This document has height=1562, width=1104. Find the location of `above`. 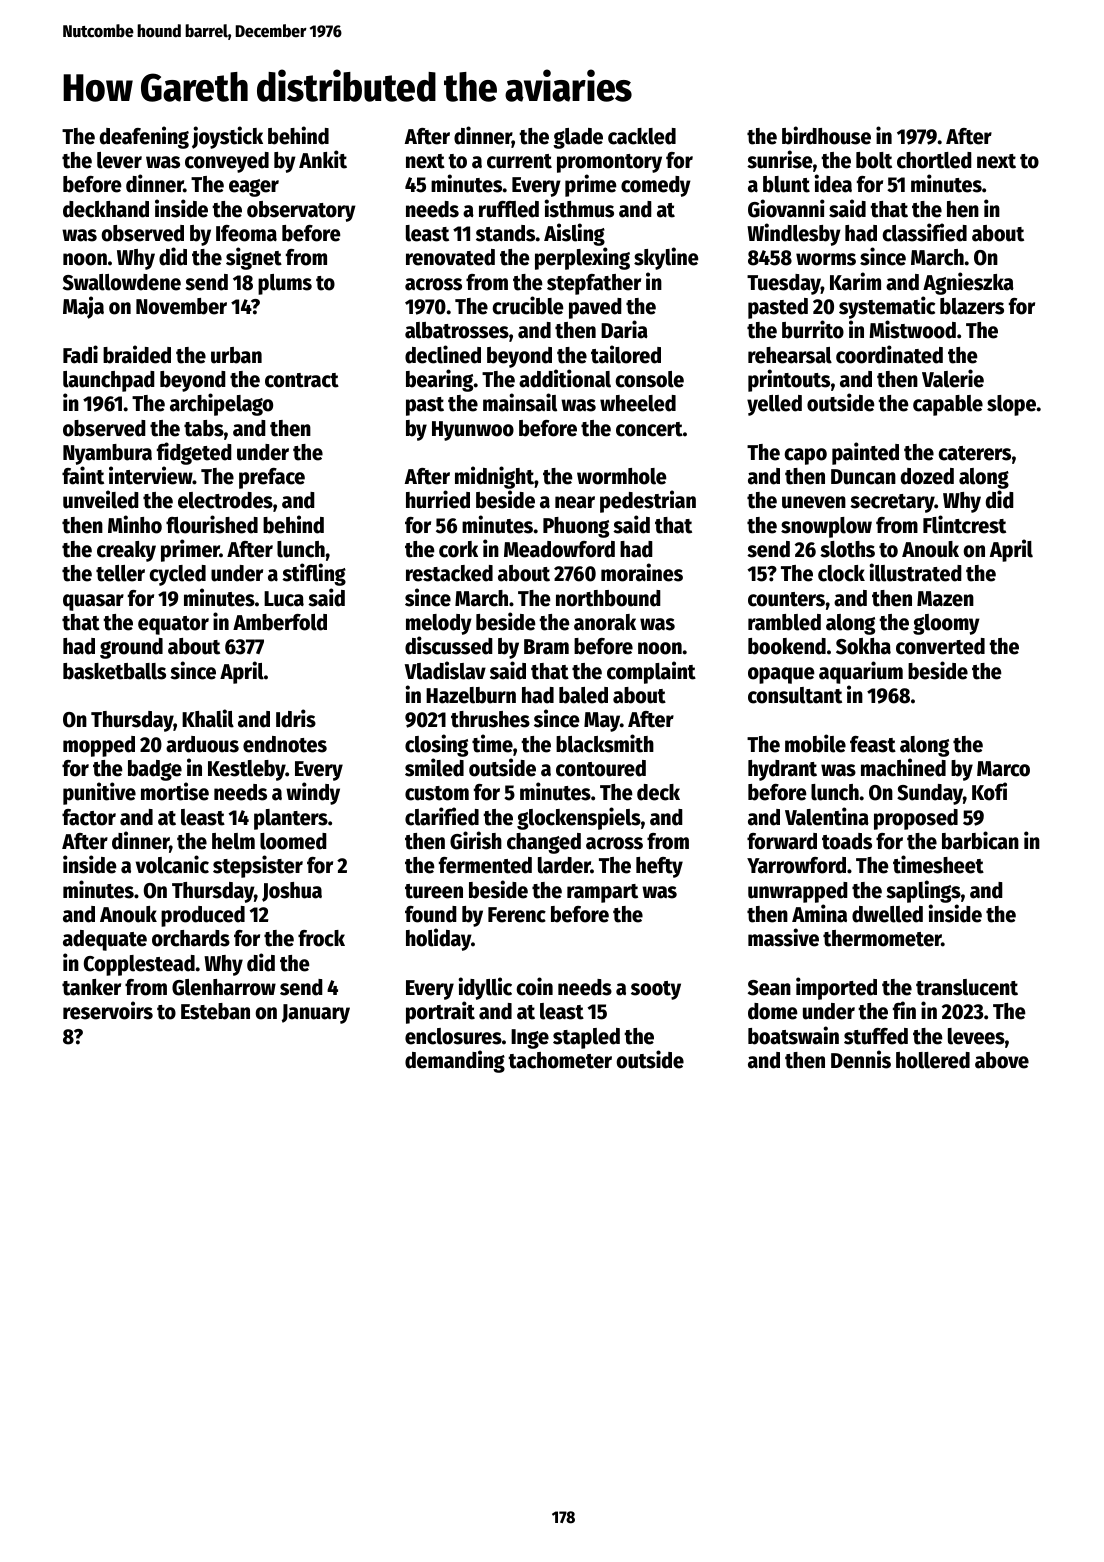

above is located at coordinates (1002, 1060).
